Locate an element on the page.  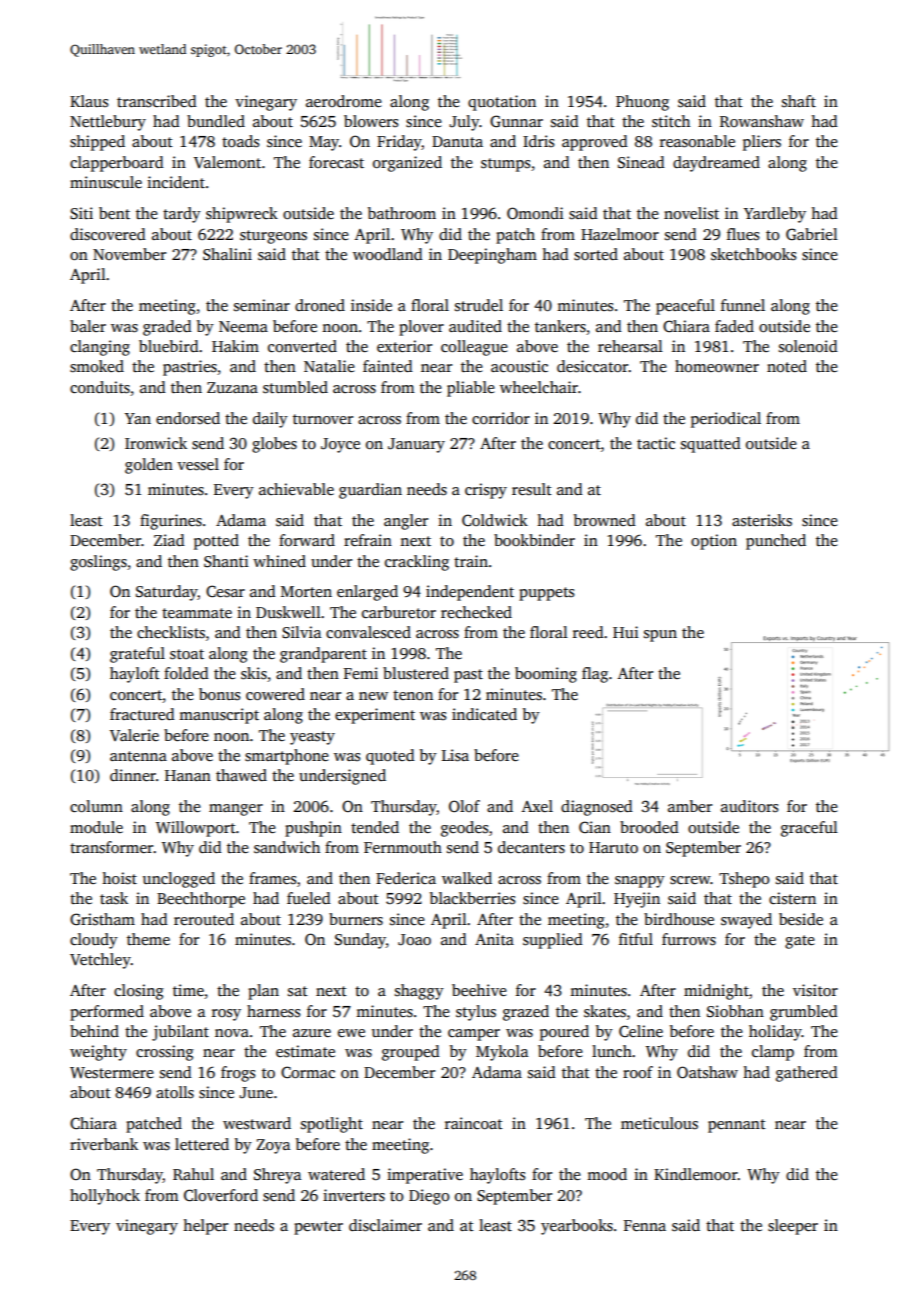
auditors is located at coordinates (749, 806).
